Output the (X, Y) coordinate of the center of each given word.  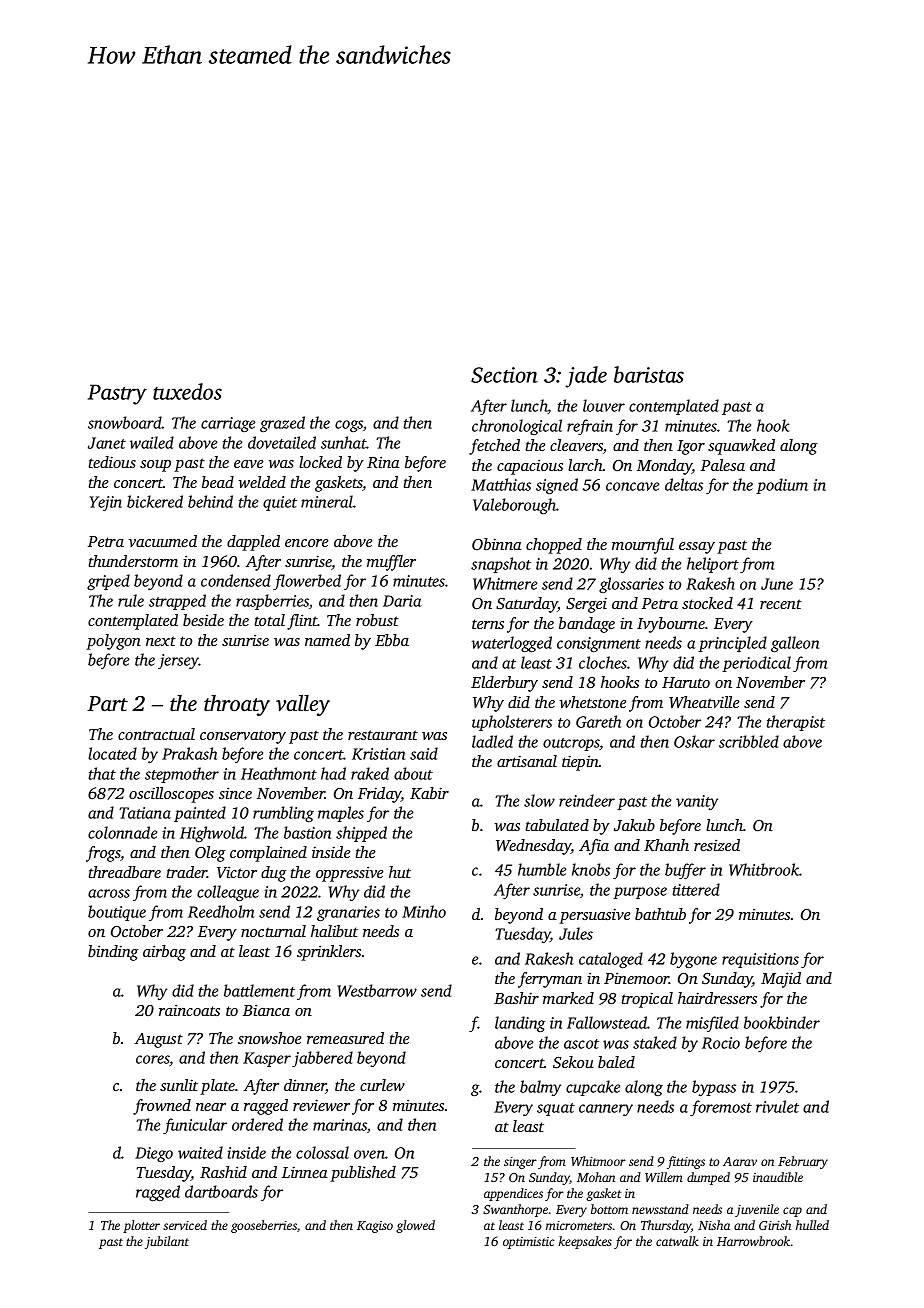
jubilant (167, 1242)
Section (504, 375)
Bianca (266, 1010)
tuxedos (187, 391)
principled (732, 644)
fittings (686, 1162)
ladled (492, 741)
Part (107, 703)
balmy (540, 1088)
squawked (741, 447)
